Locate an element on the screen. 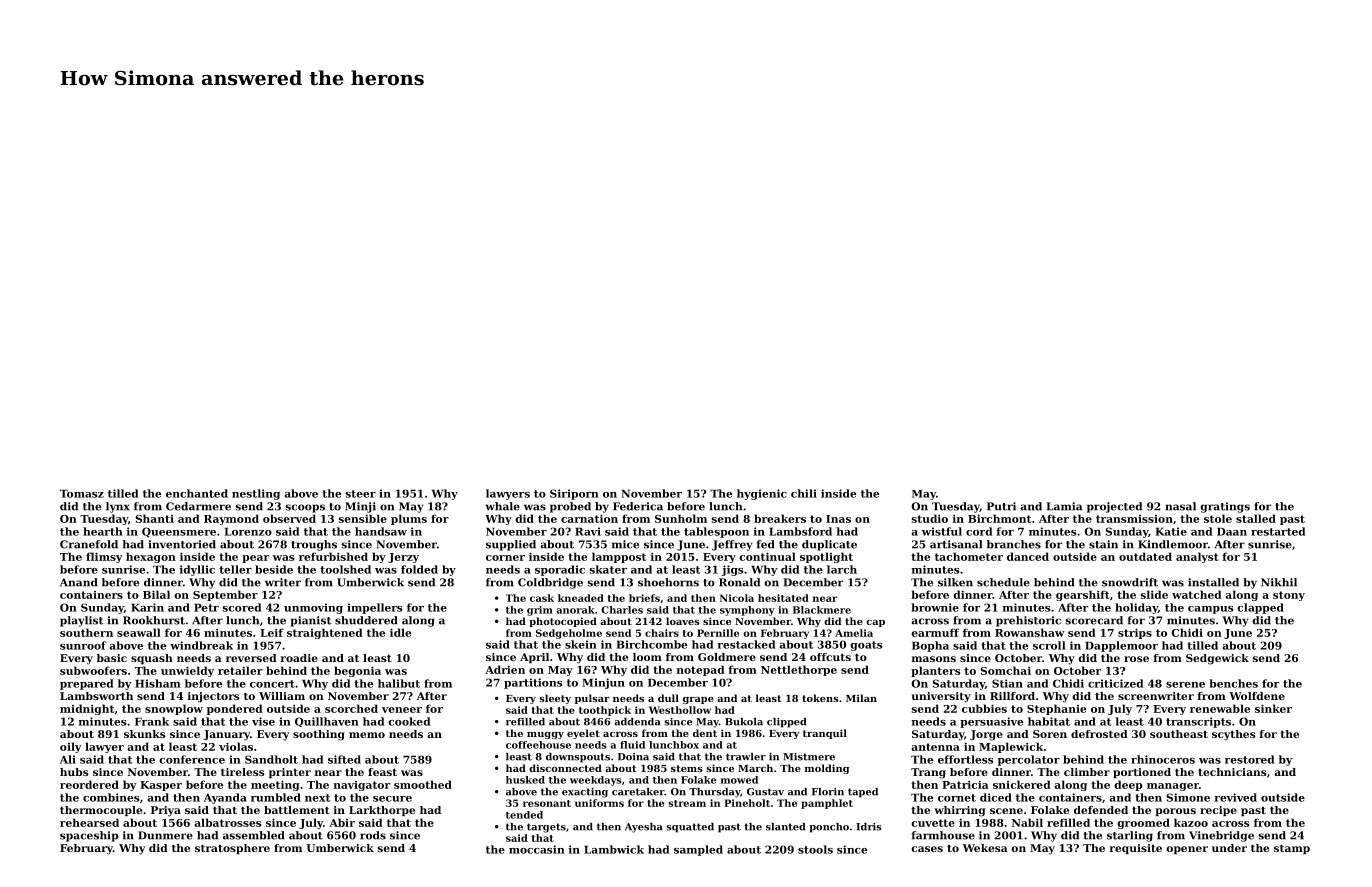  stamp is located at coordinates (1292, 849).
